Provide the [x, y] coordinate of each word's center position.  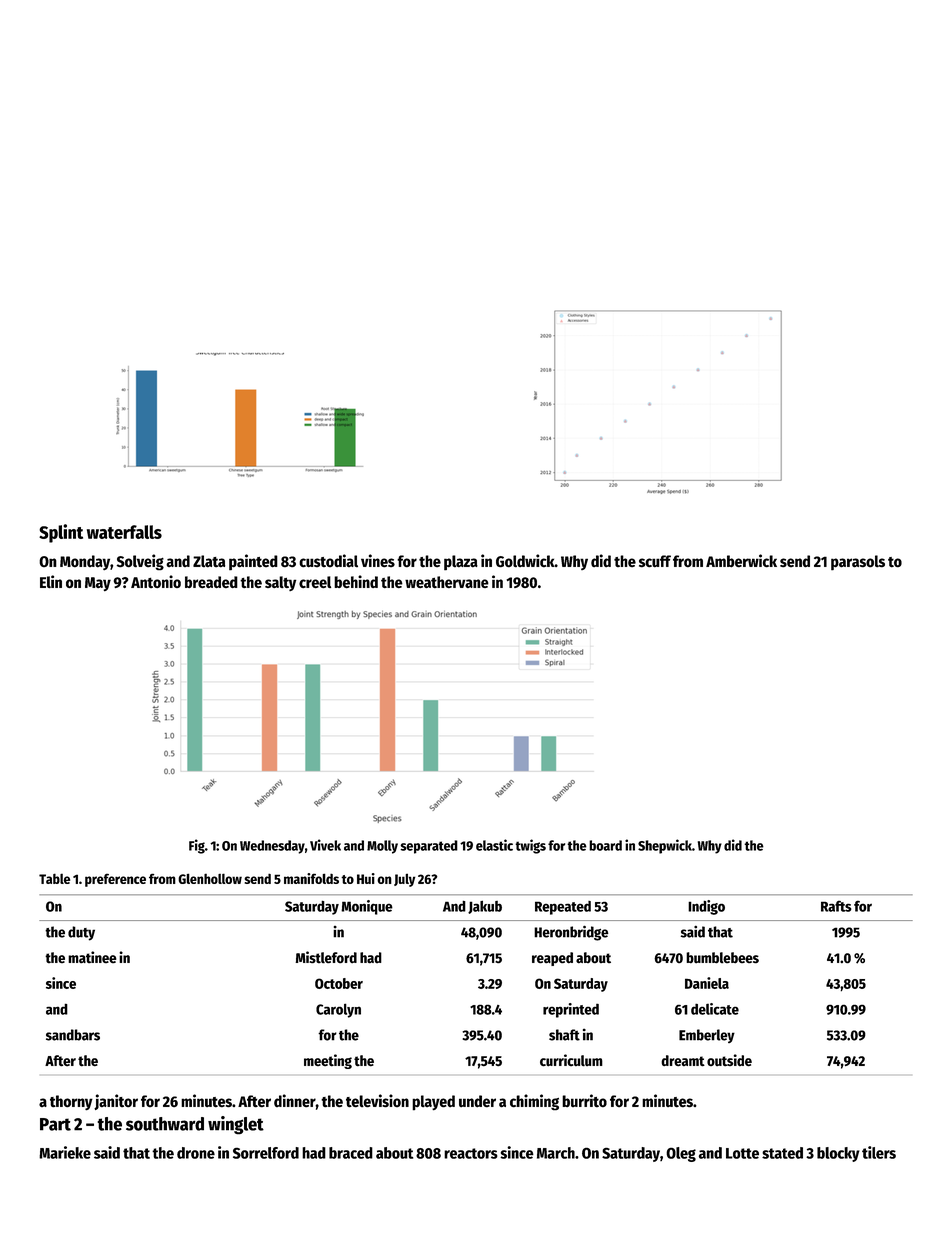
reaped [552, 959]
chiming [534, 1102]
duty [81, 933]
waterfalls [124, 532]
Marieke [65, 1152]
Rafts [836, 906]
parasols [858, 563]
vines [378, 560]
